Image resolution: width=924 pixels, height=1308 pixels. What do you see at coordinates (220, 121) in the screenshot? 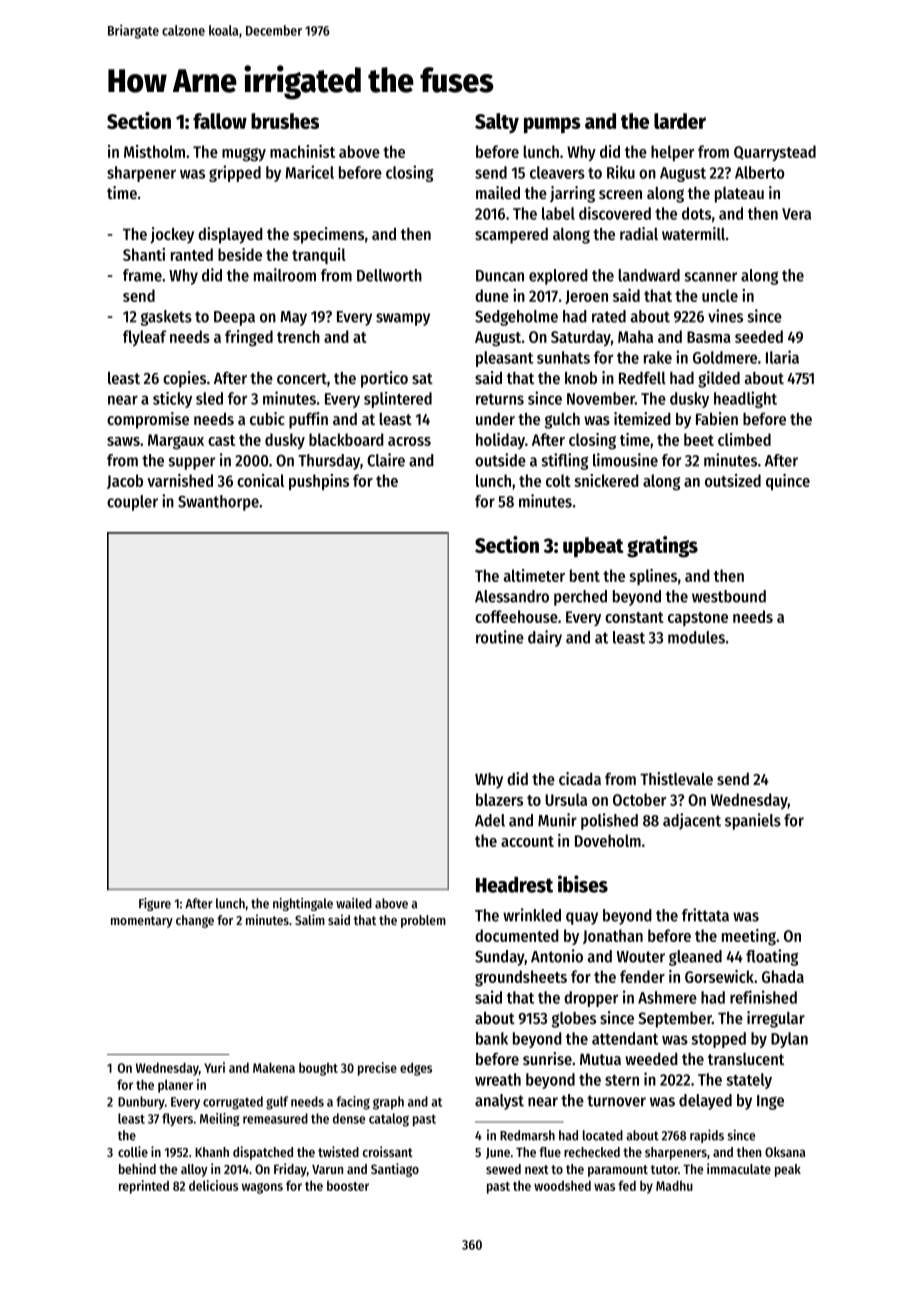
I see `fallow` at bounding box center [220, 121].
